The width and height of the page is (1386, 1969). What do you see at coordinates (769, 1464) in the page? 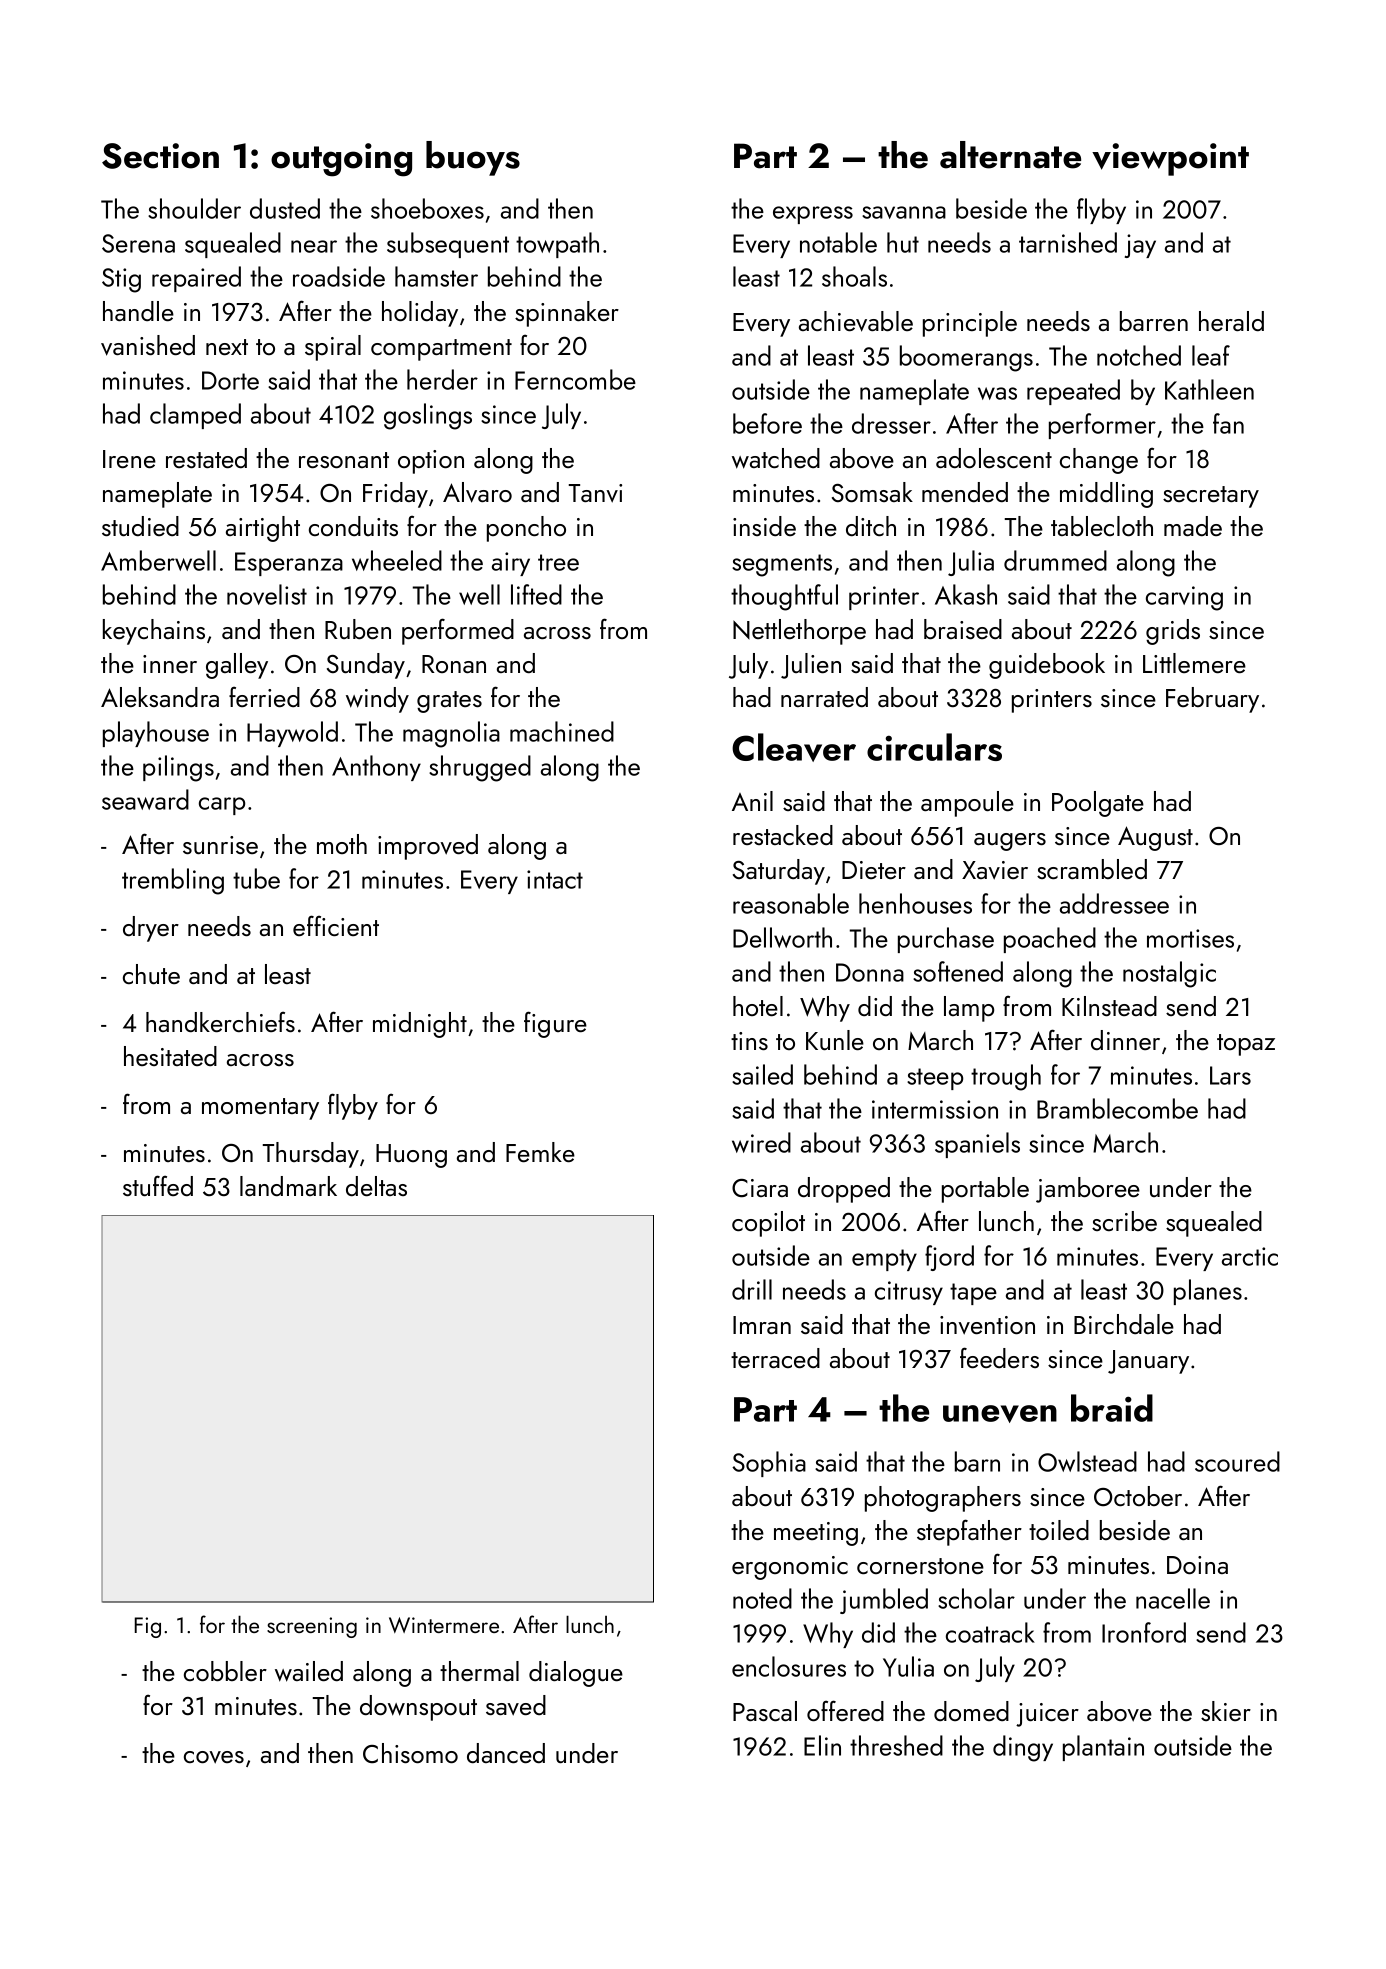
I see `Sophia` at bounding box center [769, 1464].
